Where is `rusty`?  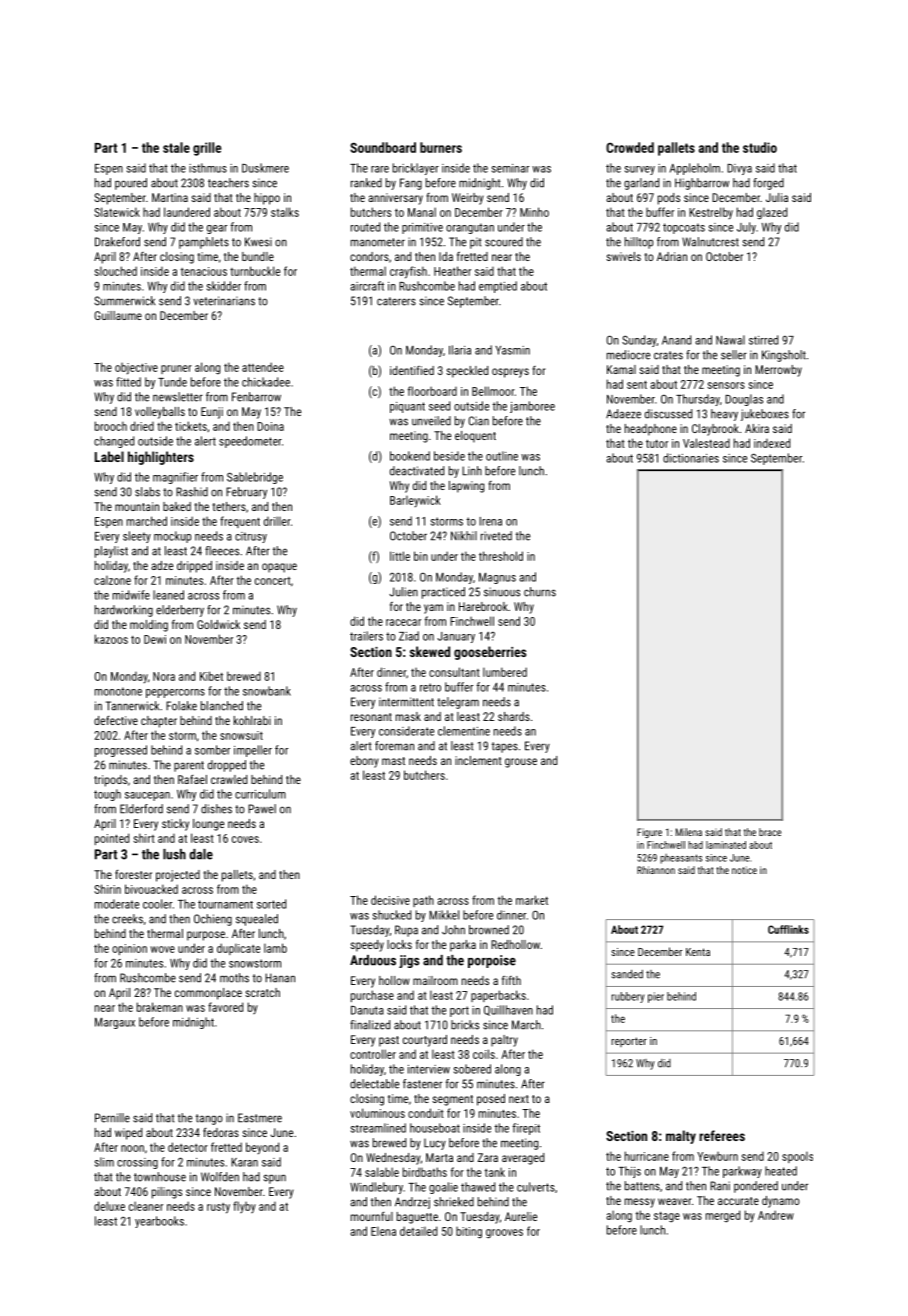 rusty is located at coordinates (218, 1208).
